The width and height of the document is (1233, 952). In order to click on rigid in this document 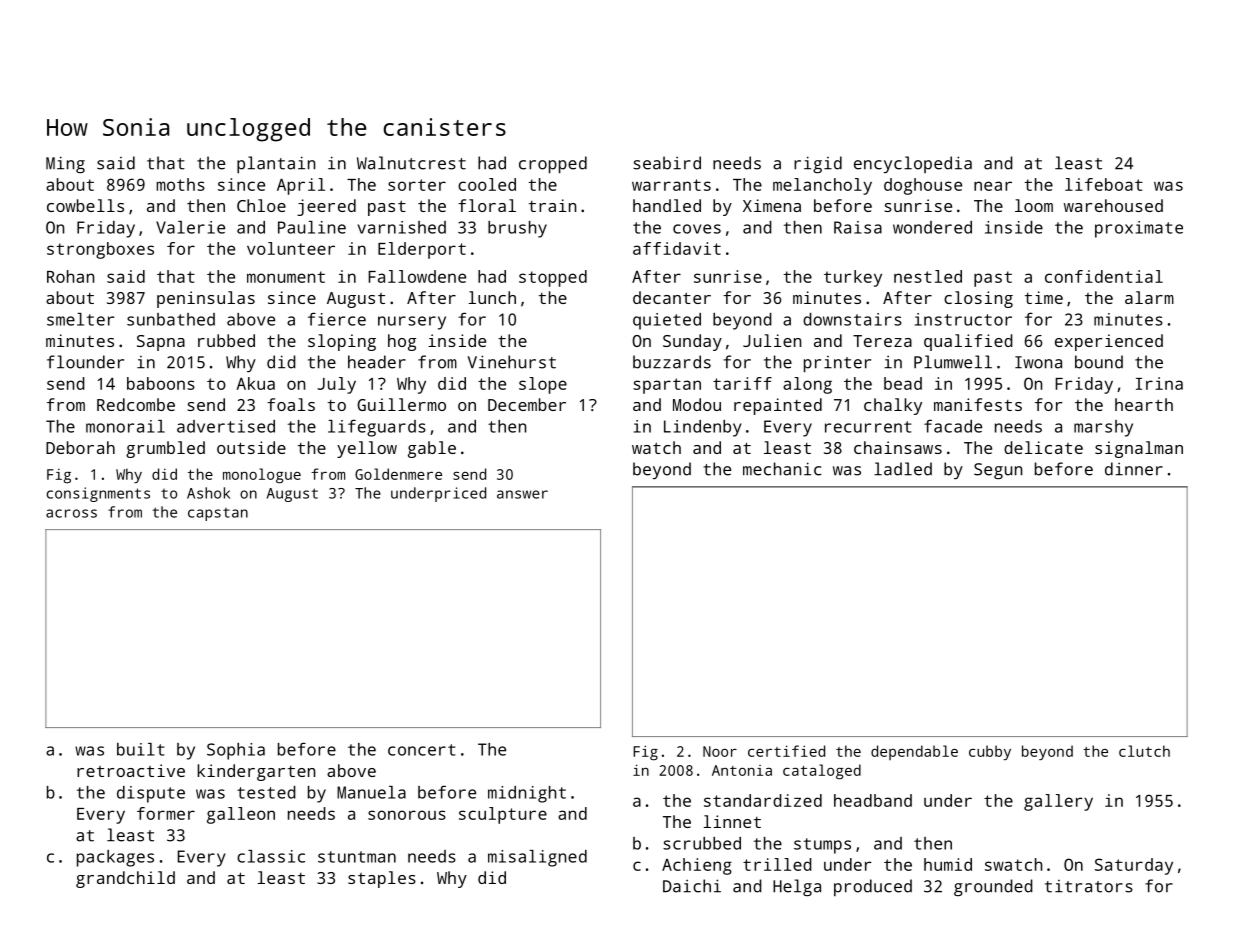, I will do `click(818, 165)`.
